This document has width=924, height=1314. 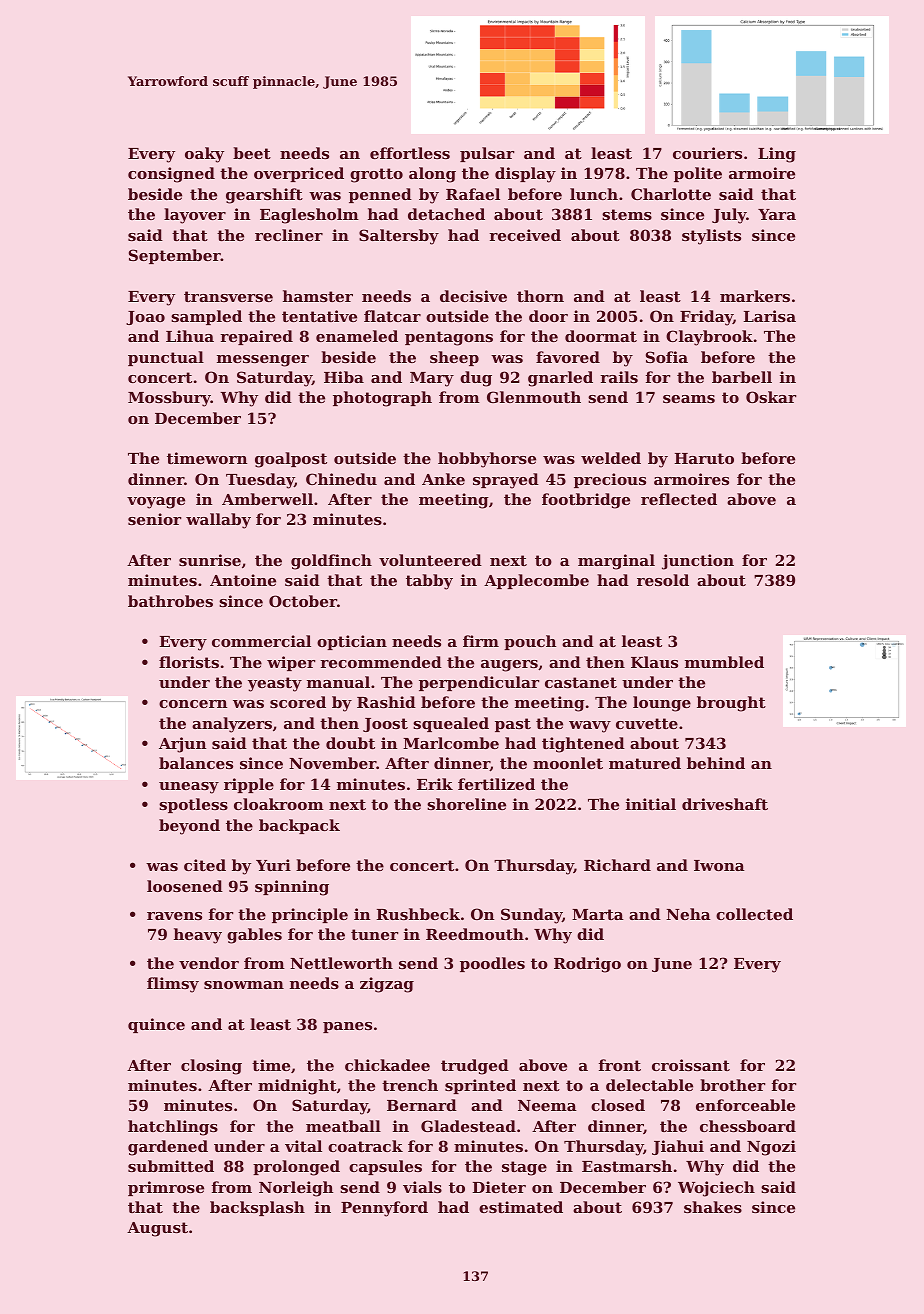 I want to click on markers, so click(x=755, y=296).
